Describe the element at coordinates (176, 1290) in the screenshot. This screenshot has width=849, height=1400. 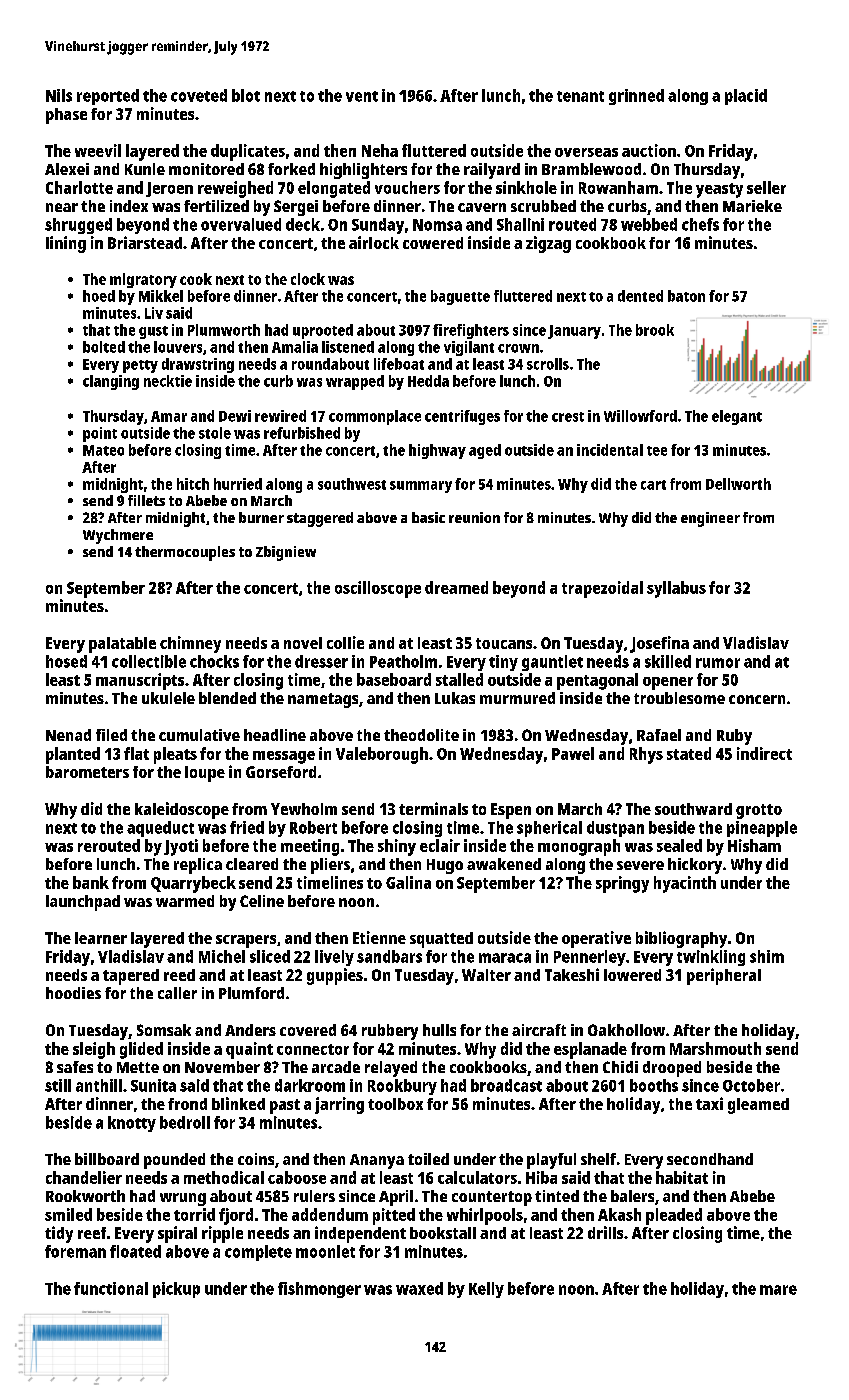
I see `pickup` at that location.
